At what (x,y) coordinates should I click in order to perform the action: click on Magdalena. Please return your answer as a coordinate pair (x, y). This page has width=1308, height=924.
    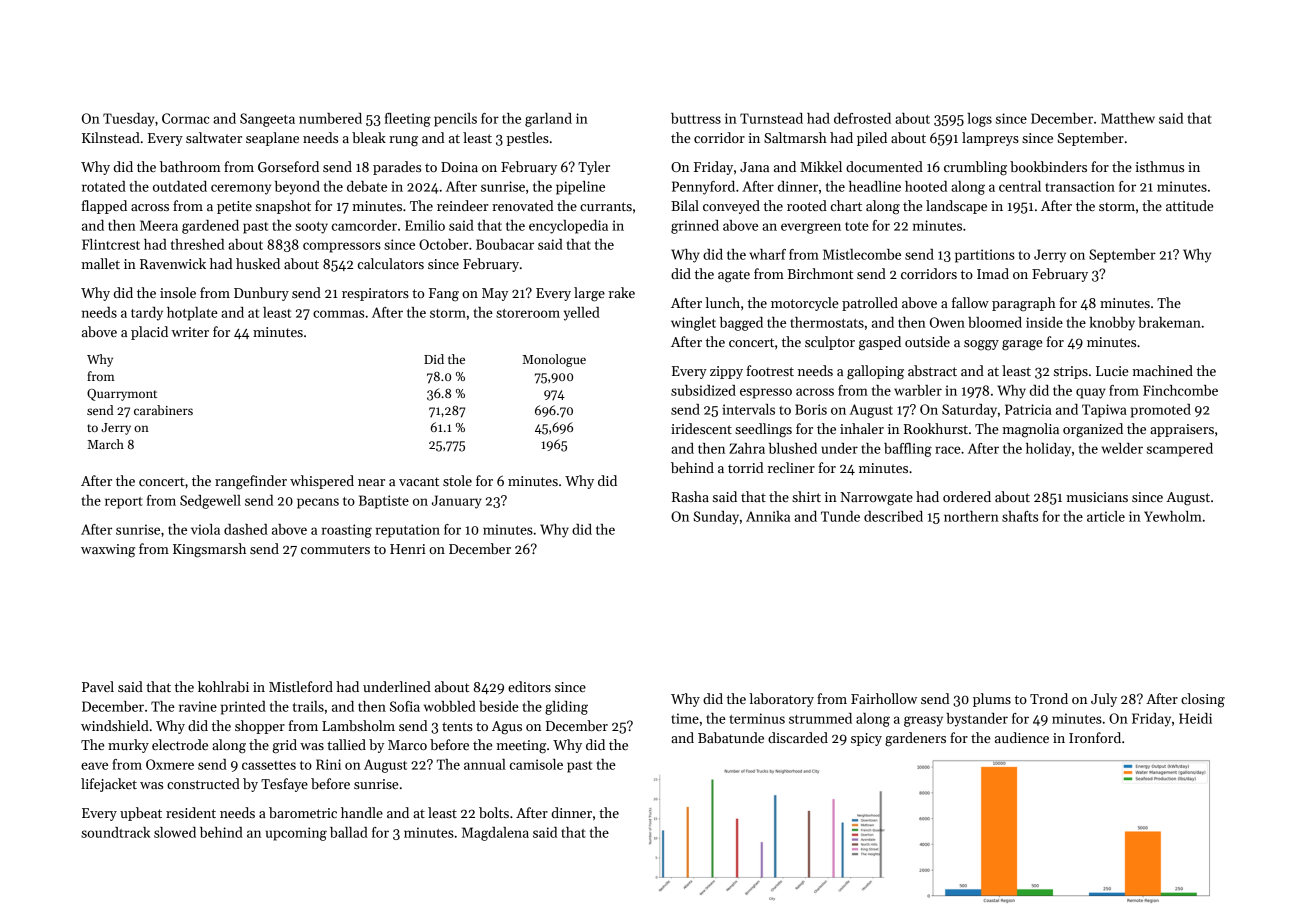
    Looking at the image, I should click on (495, 834).
